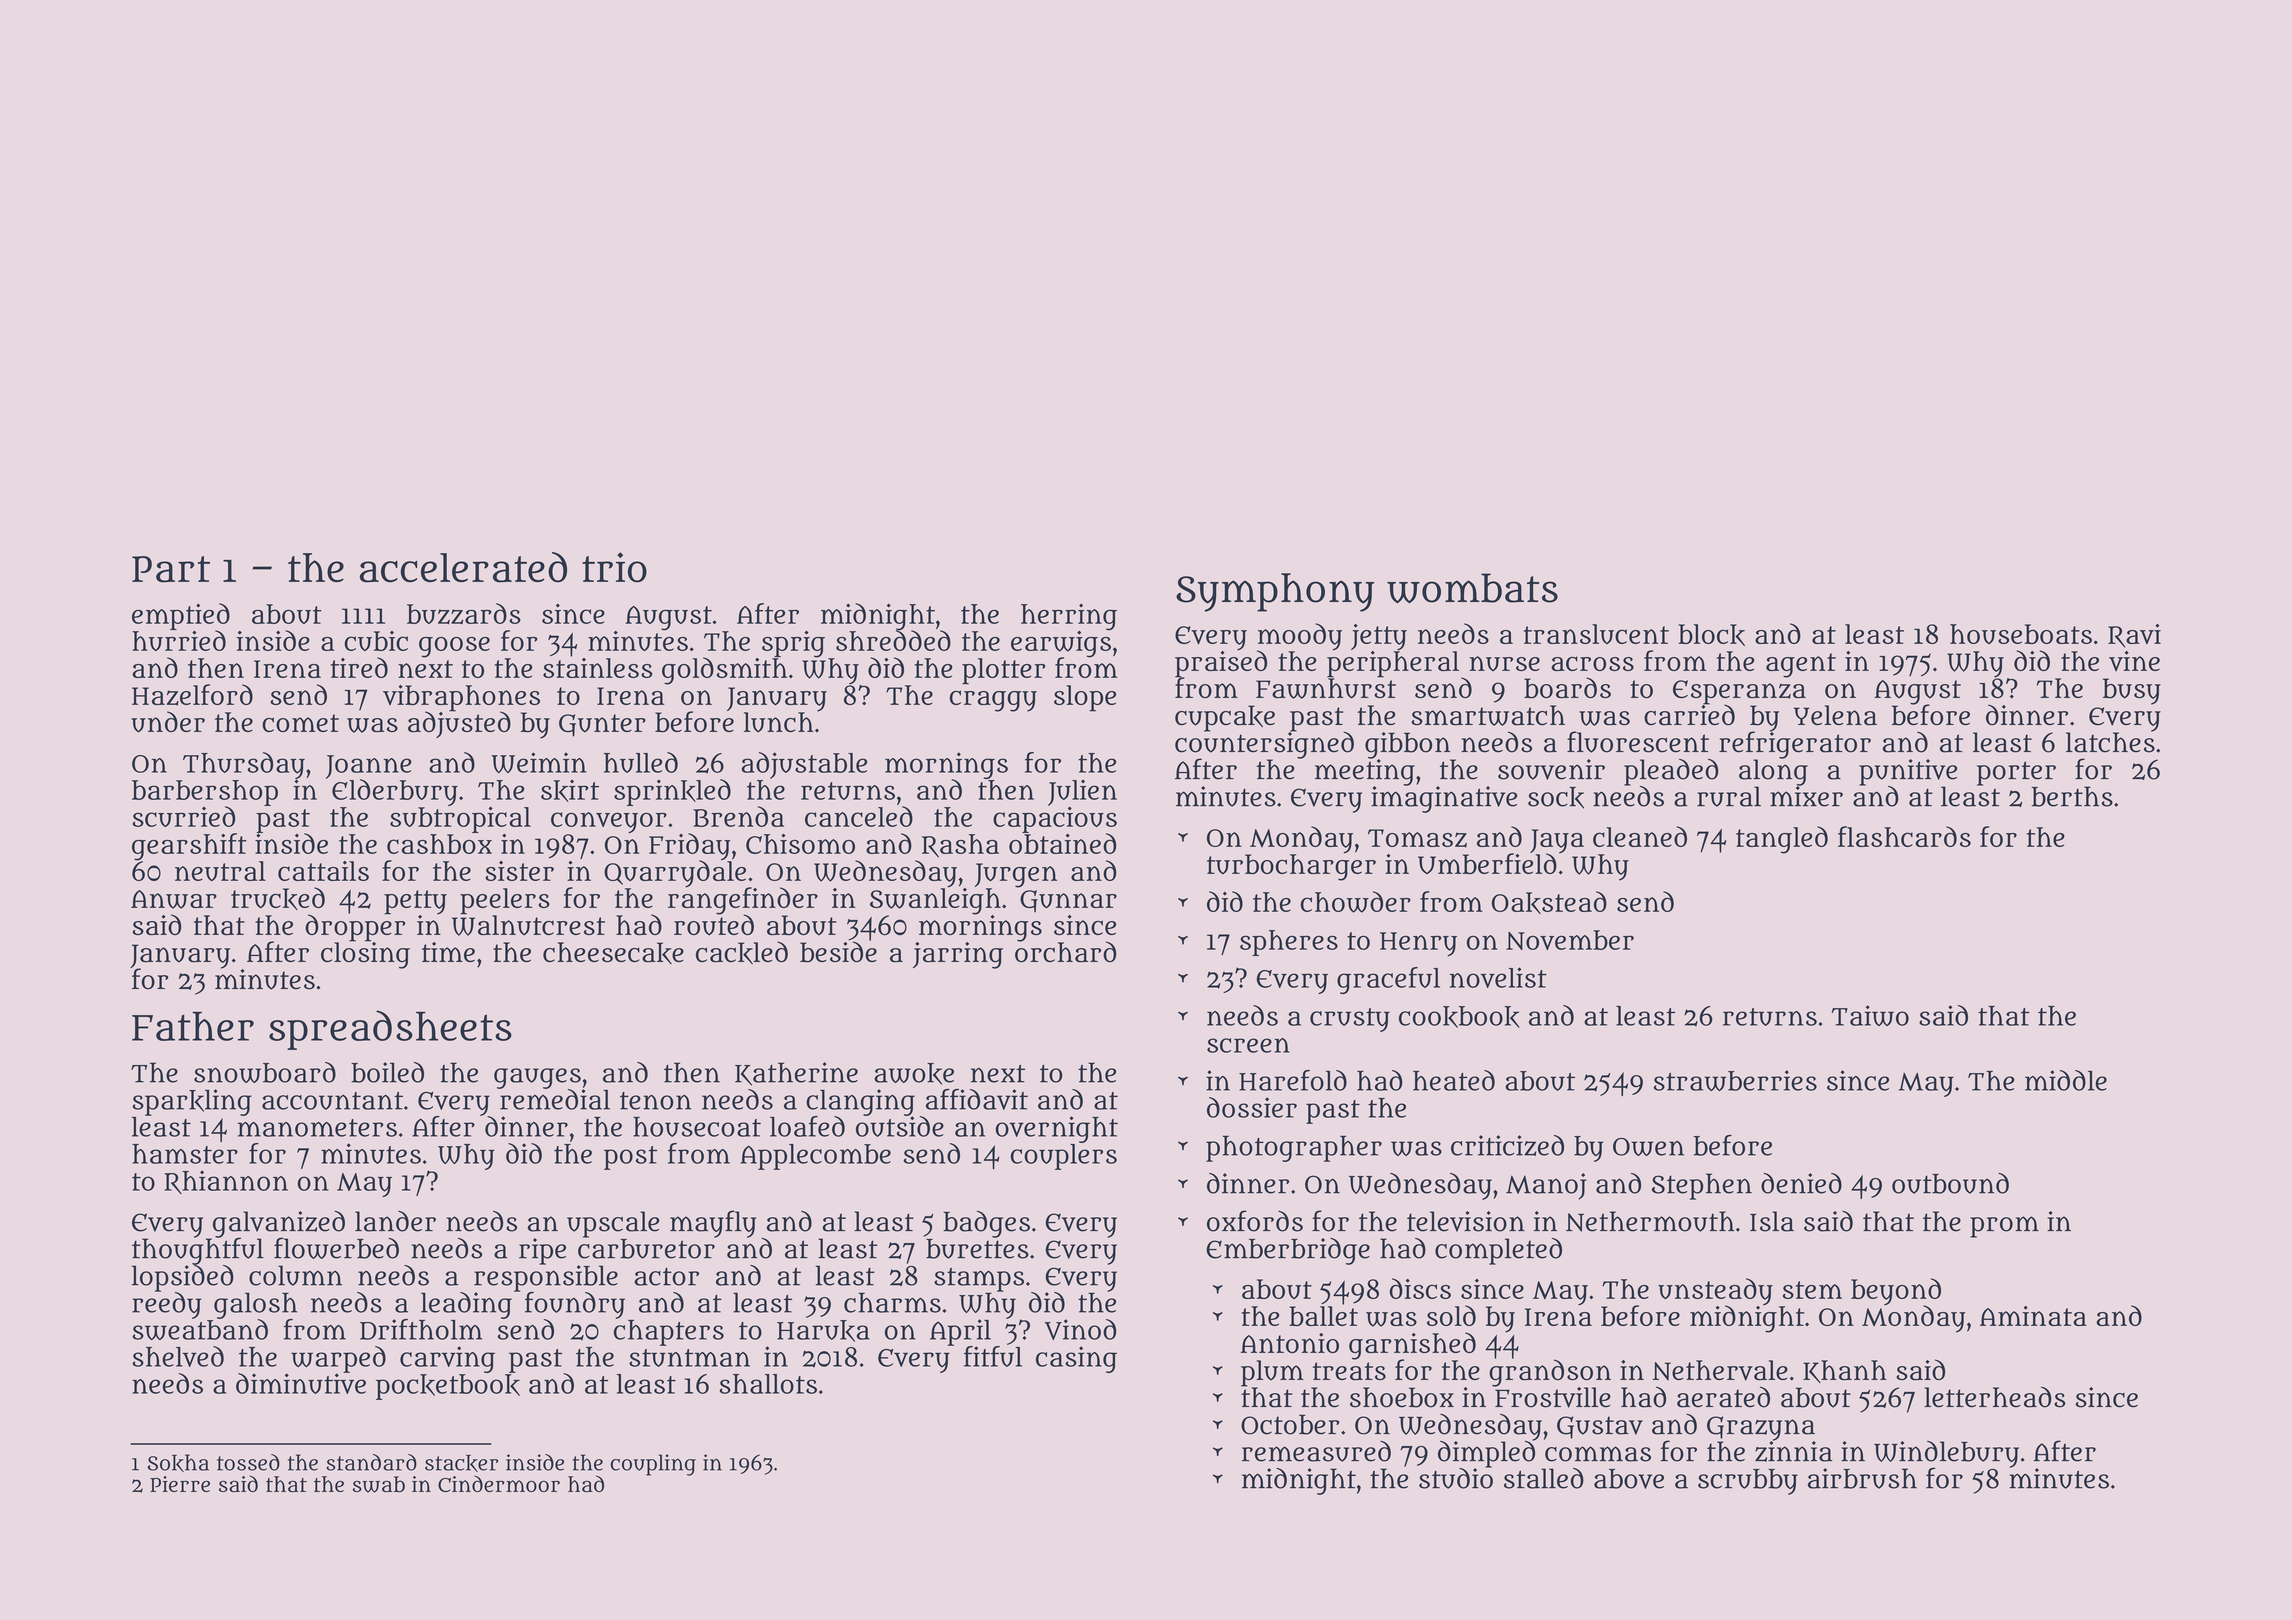 This screenshot has height=1620, width=2292. What do you see at coordinates (464, 613) in the screenshot?
I see `buzzards` at bounding box center [464, 613].
